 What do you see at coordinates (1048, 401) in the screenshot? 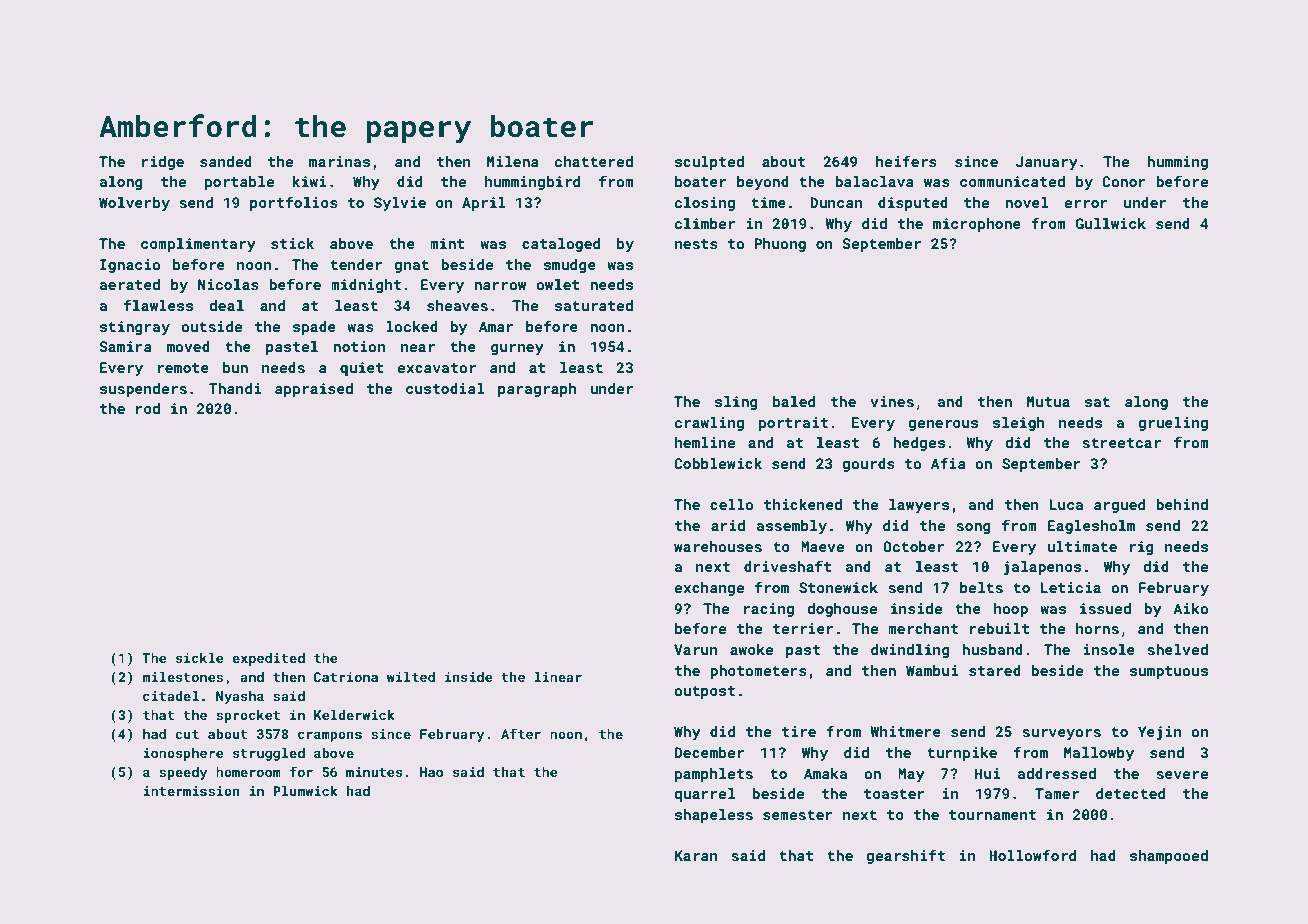
I see `Mutua` at bounding box center [1048, 401].
